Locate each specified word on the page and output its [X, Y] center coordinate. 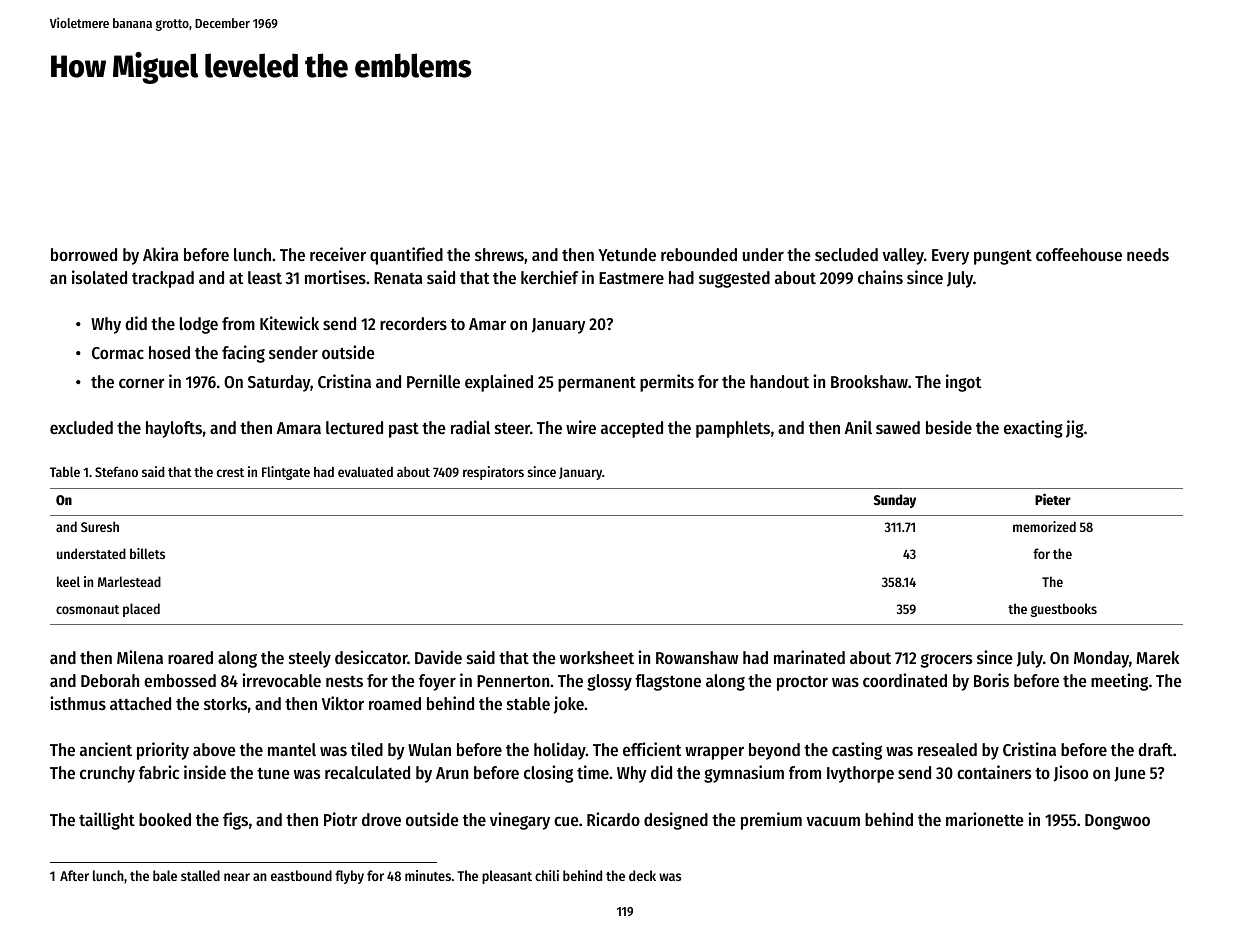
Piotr [341, 819]
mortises [335, 277]
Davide [438, 657]
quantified [406, 256]
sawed [898, 427]
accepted [632, 429]
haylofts [174, 429]
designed [676, 821]
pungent [1003, 257]
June [1129, 774]
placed [141, 610]
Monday [1101, 659]
